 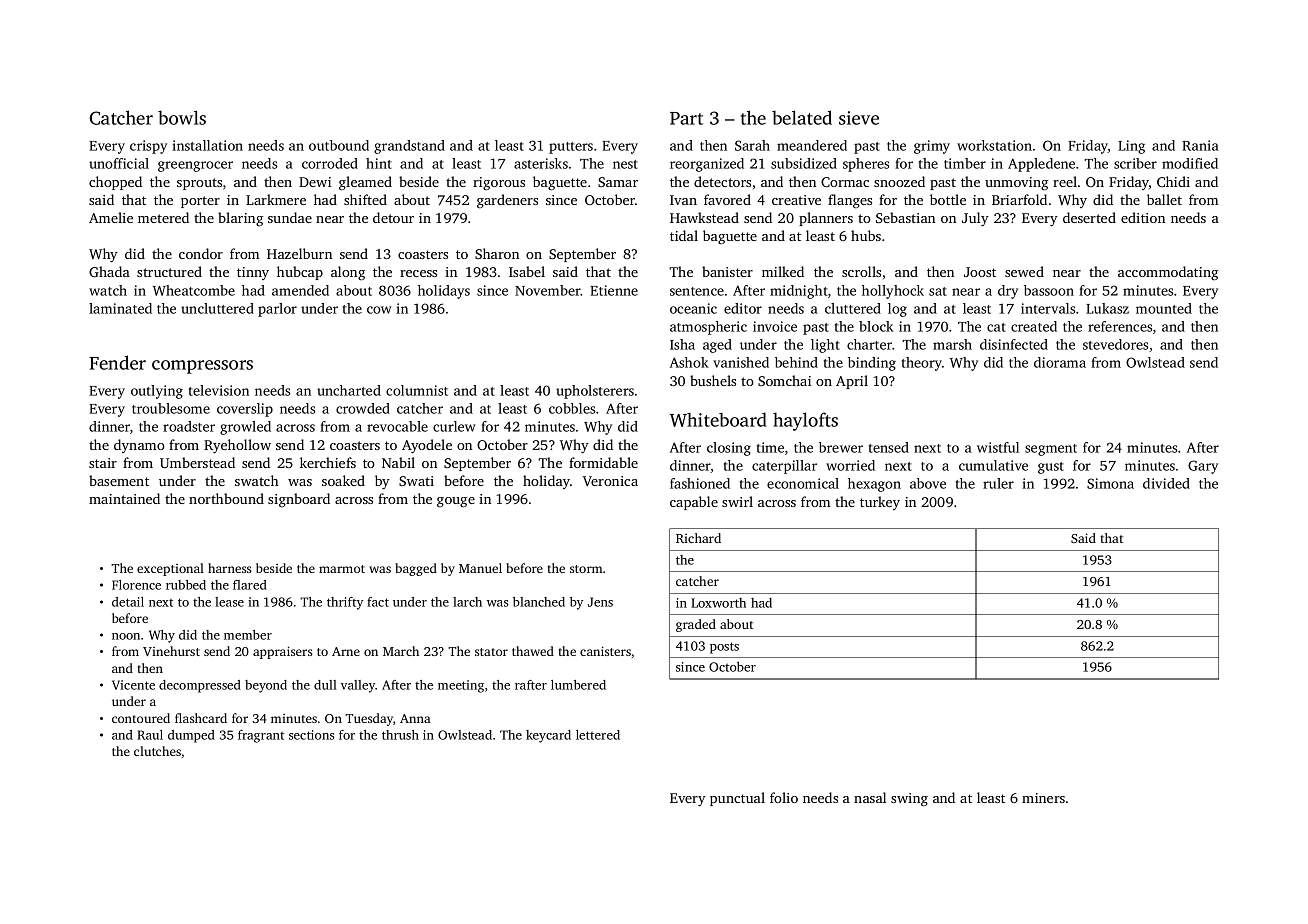 What do you see at coordinates (157, 751) in the document?
I see `clutches` at bounding box center [157, 751].
